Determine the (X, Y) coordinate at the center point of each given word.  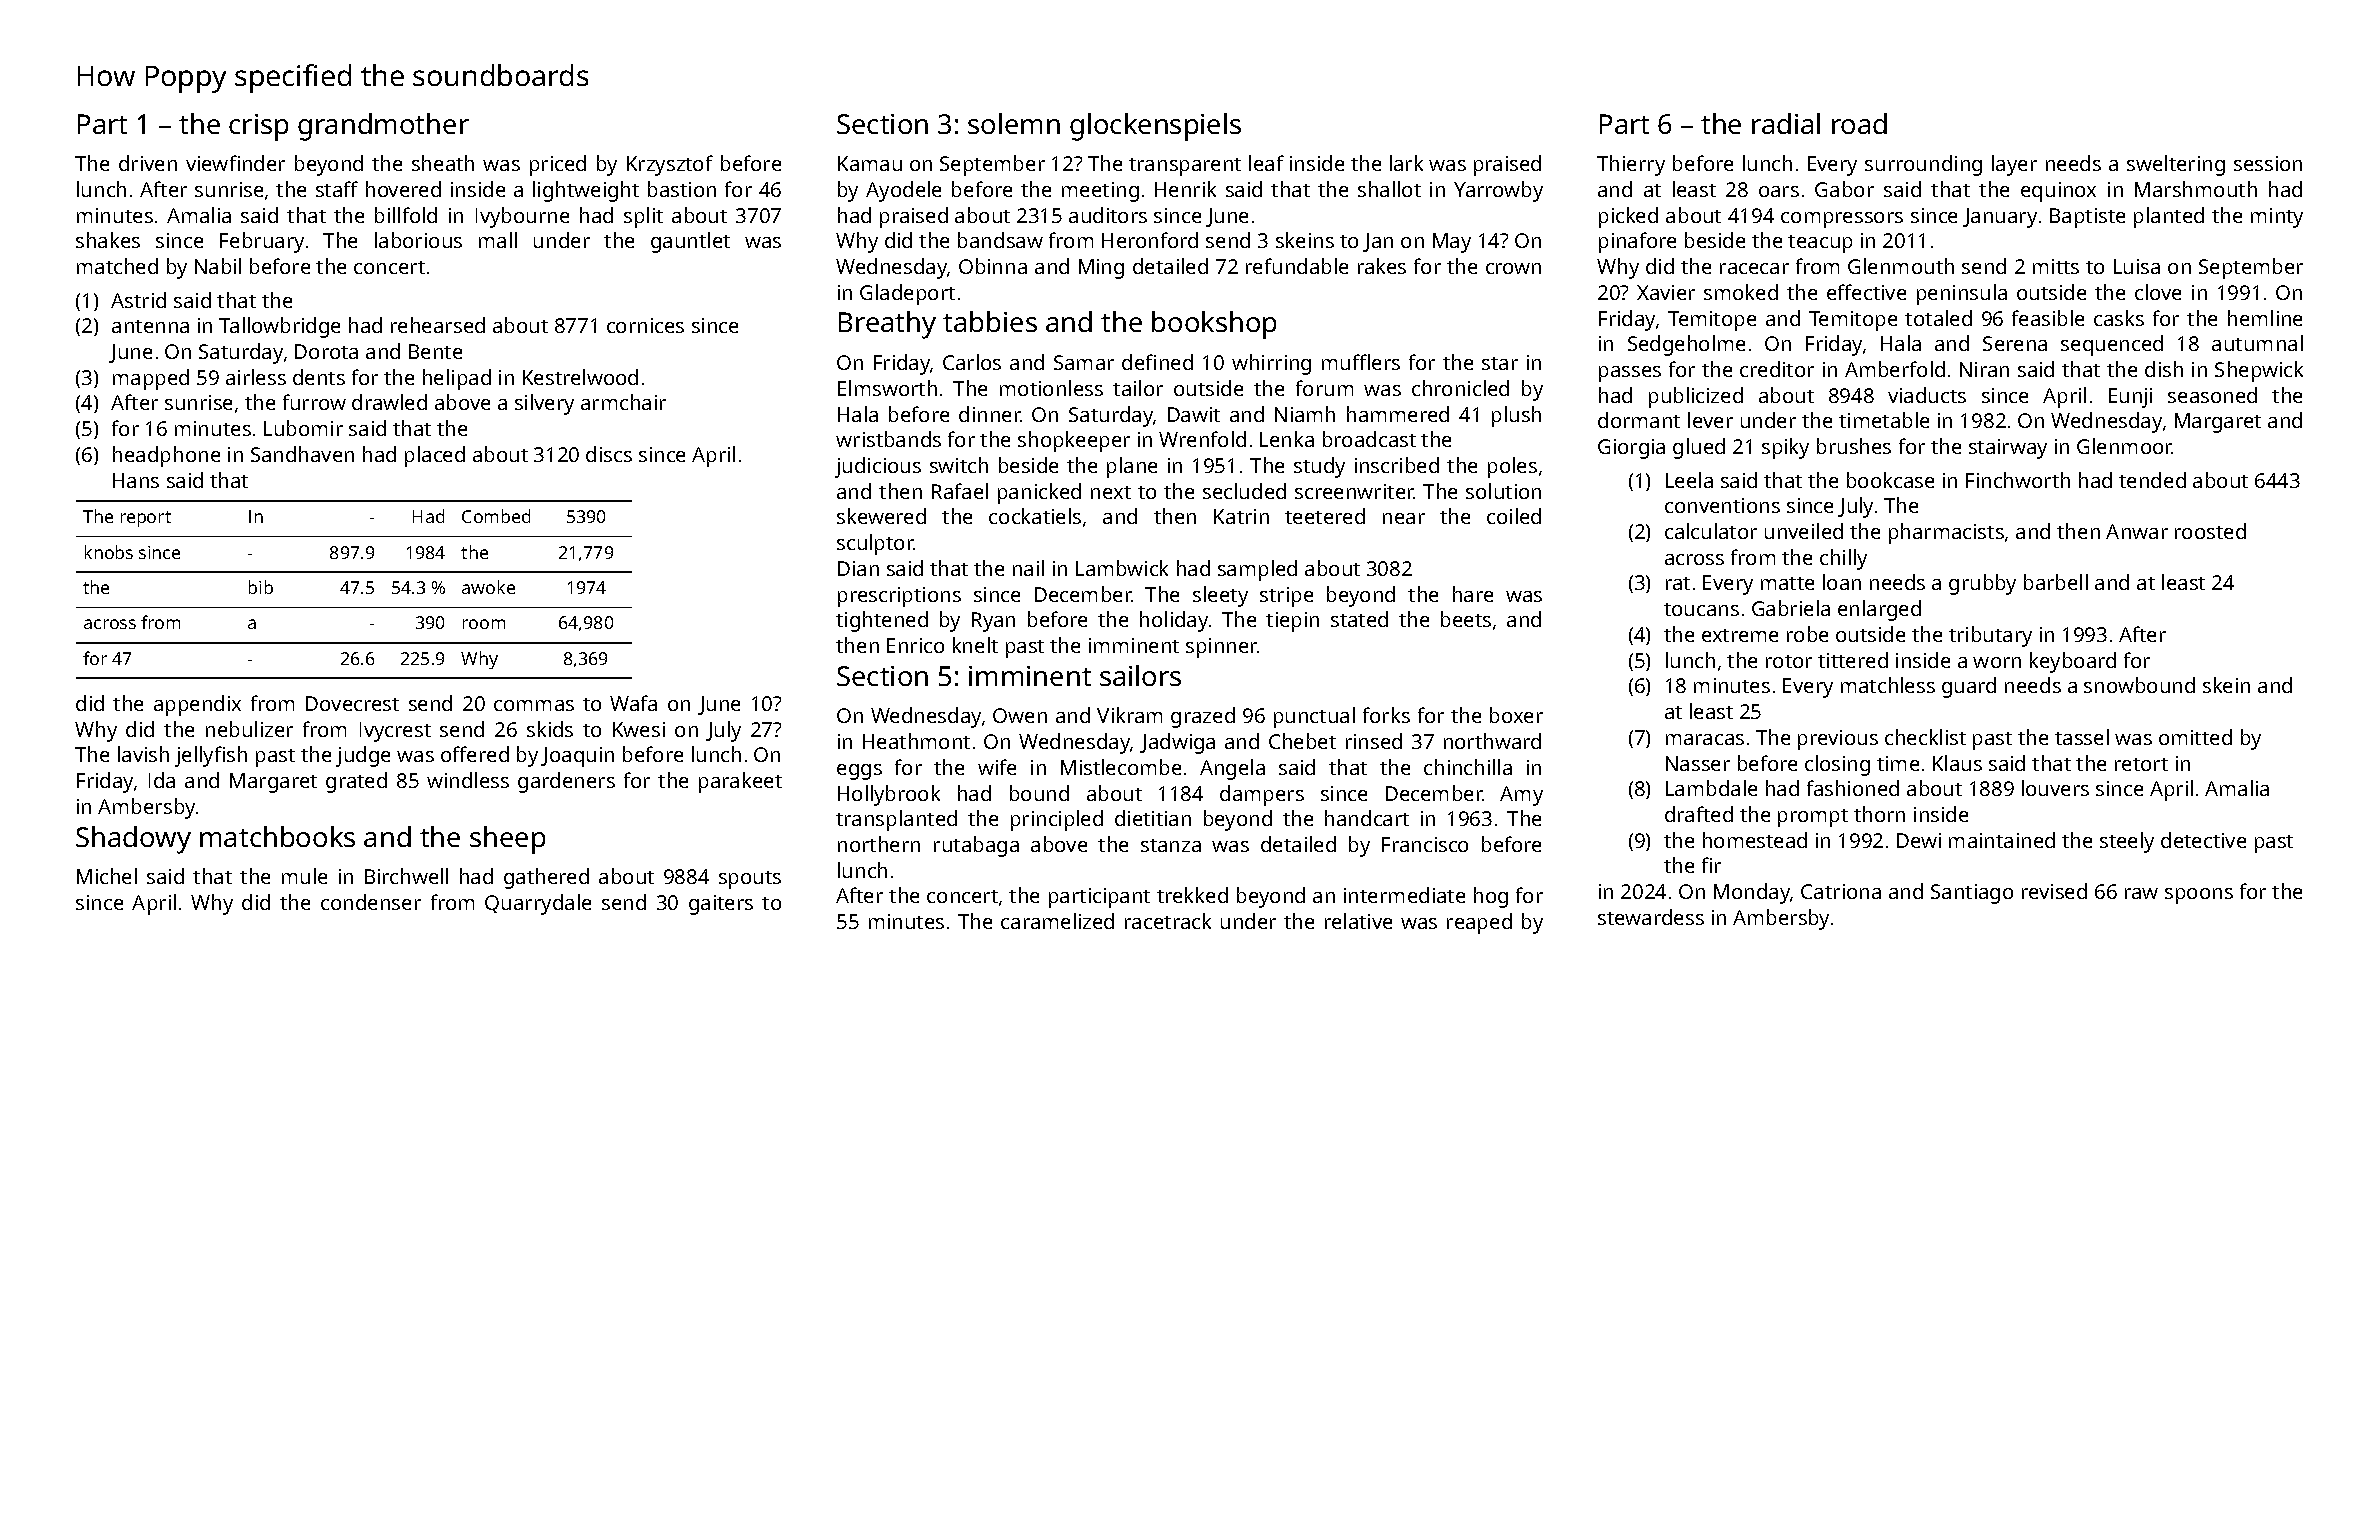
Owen (1020, 715)
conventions (1722, 505)
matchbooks (277, 836)
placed (435, 456)
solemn (1014, 123)
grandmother (383, 127)
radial (1786, 123)
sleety (1220, 596)
